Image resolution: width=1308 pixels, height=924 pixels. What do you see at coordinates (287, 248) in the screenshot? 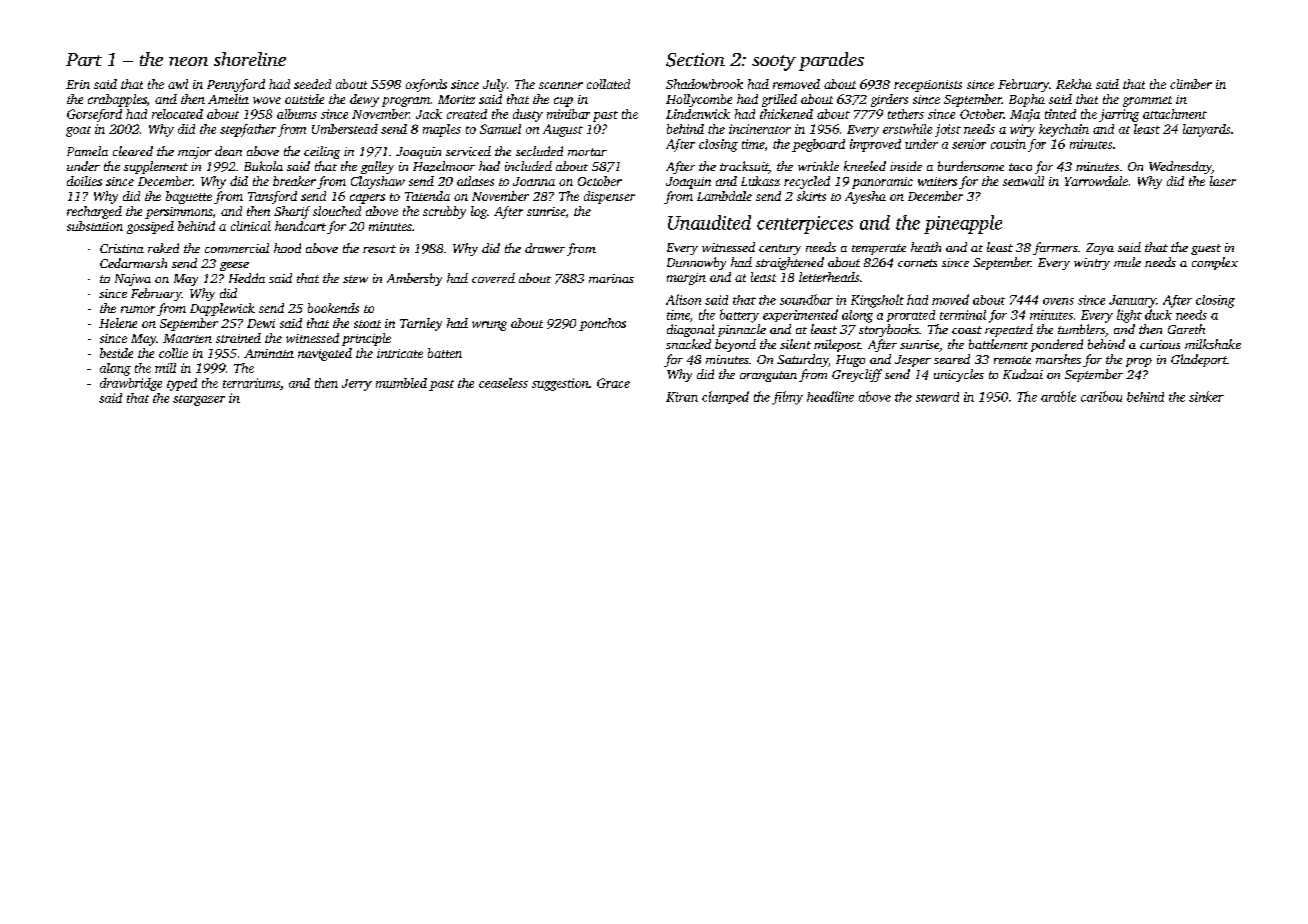
I see `hood` at bounding box center [287, 248].
